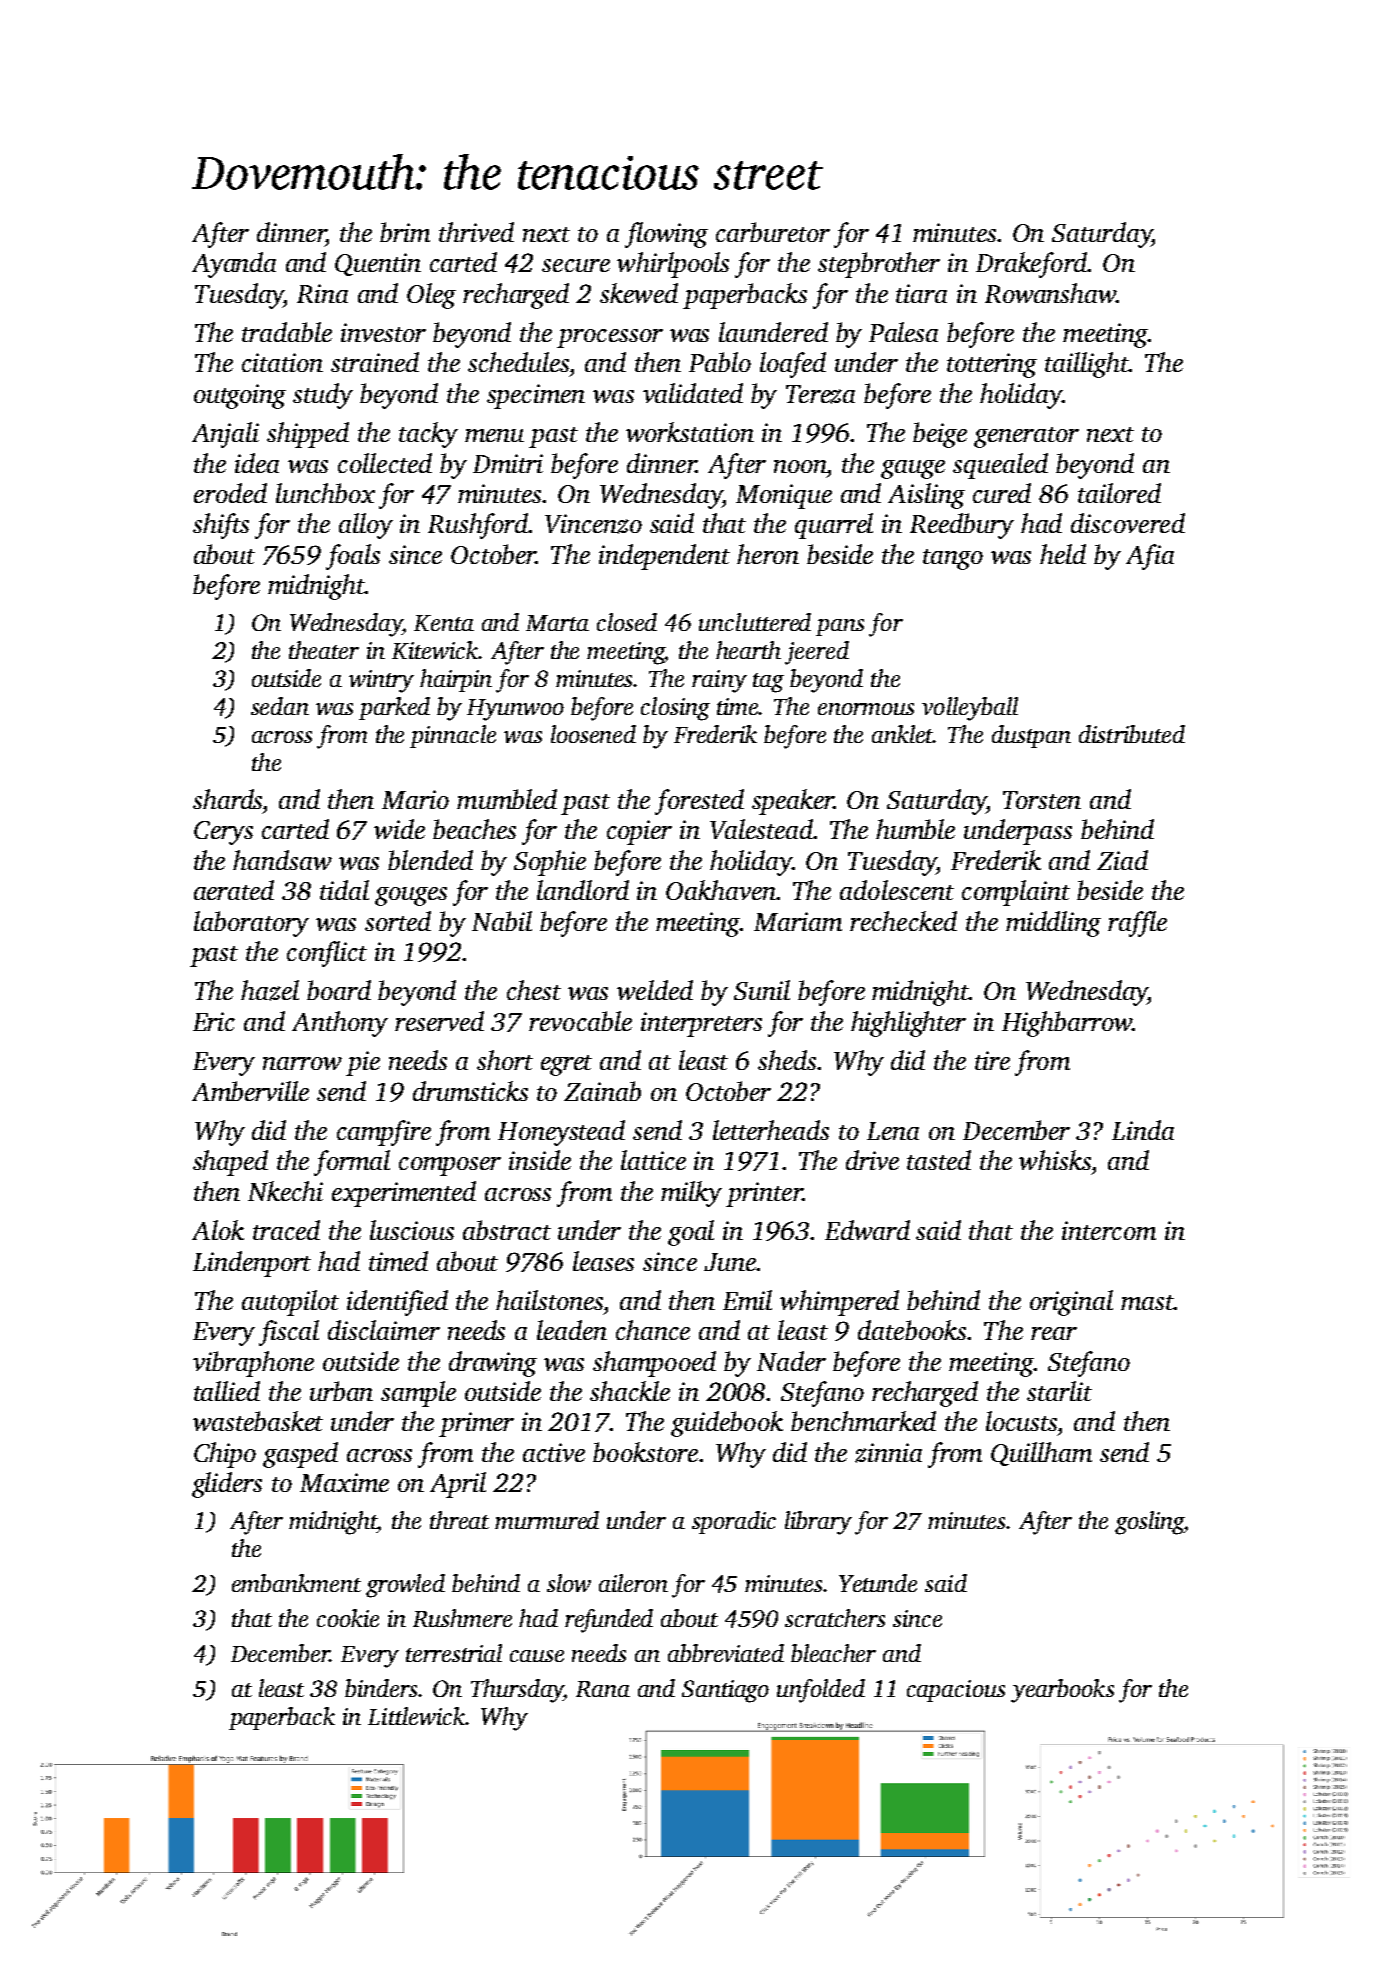  What do you see at coordinates (583, 890) in the screenshot?
I see `landlord` at bounding box center [583, 890].
